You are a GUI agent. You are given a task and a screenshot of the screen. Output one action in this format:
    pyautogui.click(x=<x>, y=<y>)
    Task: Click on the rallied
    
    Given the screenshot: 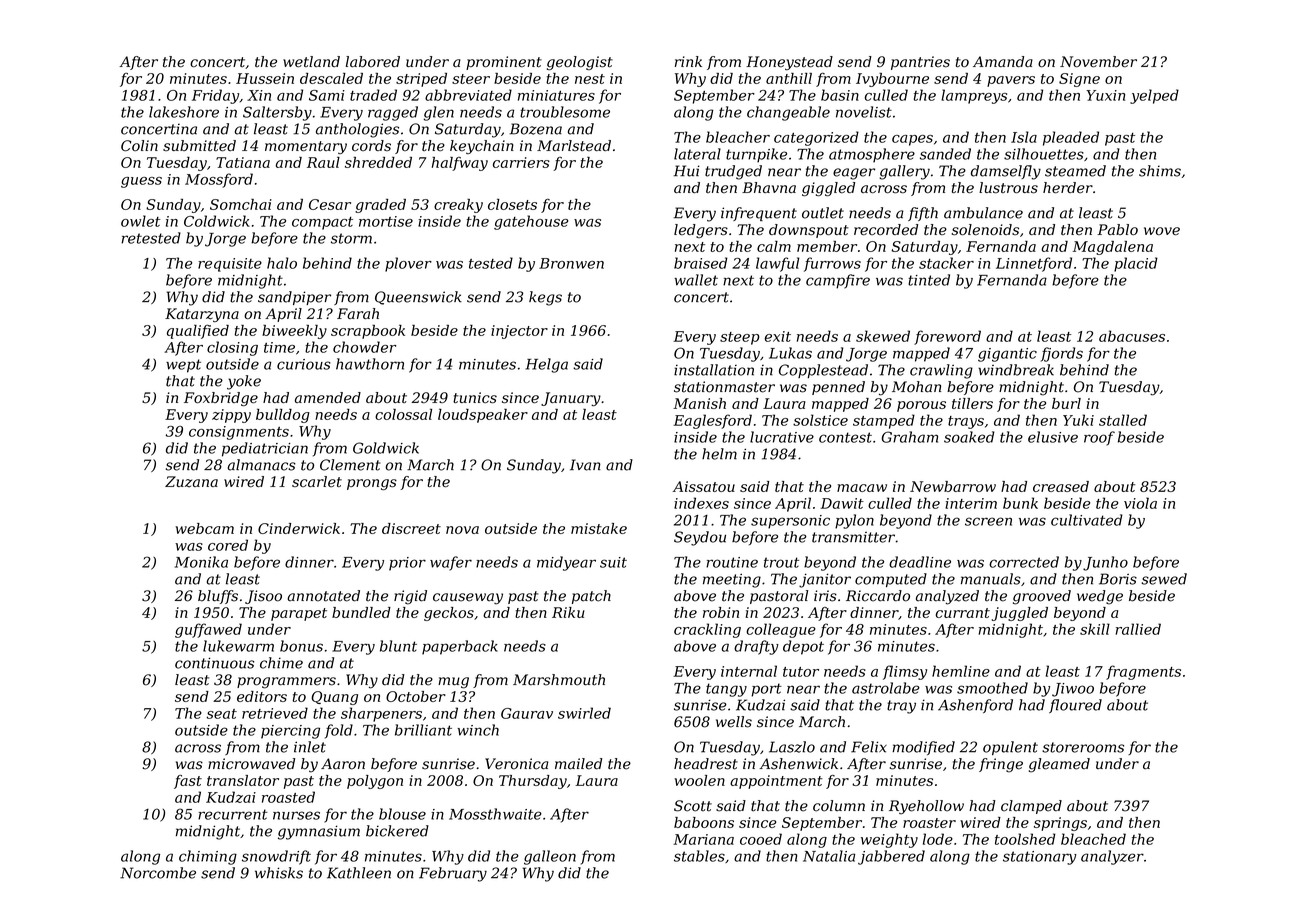 What is the action you would take?
    pyautogui.click(x=1138, y=629)
